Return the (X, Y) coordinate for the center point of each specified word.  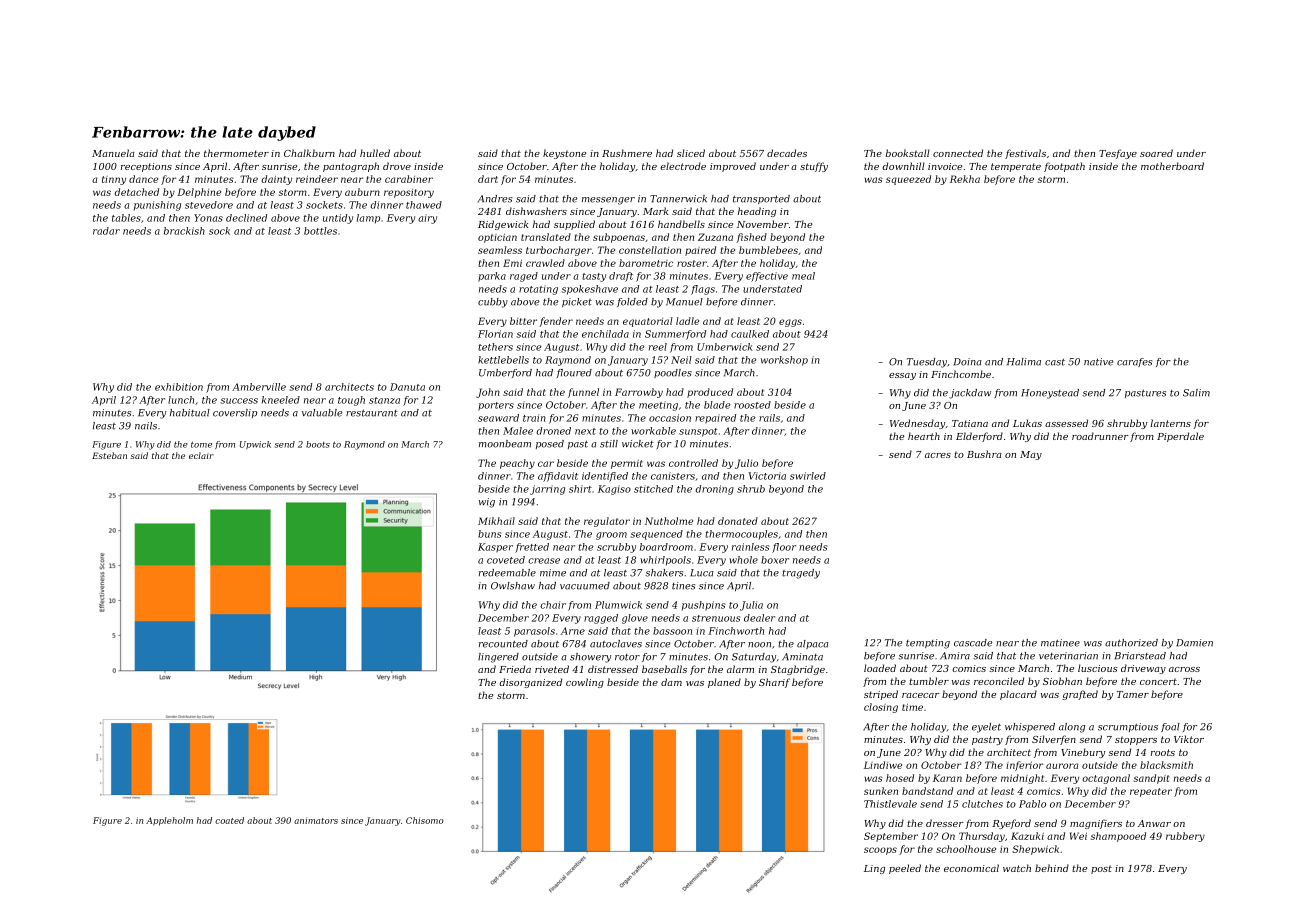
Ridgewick (503, 225)
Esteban (109, 455)
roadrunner (1100, 436)
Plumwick (618, 605)
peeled (905, 869)
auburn (362, 192)
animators (316, 820)
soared (1156, 153)
